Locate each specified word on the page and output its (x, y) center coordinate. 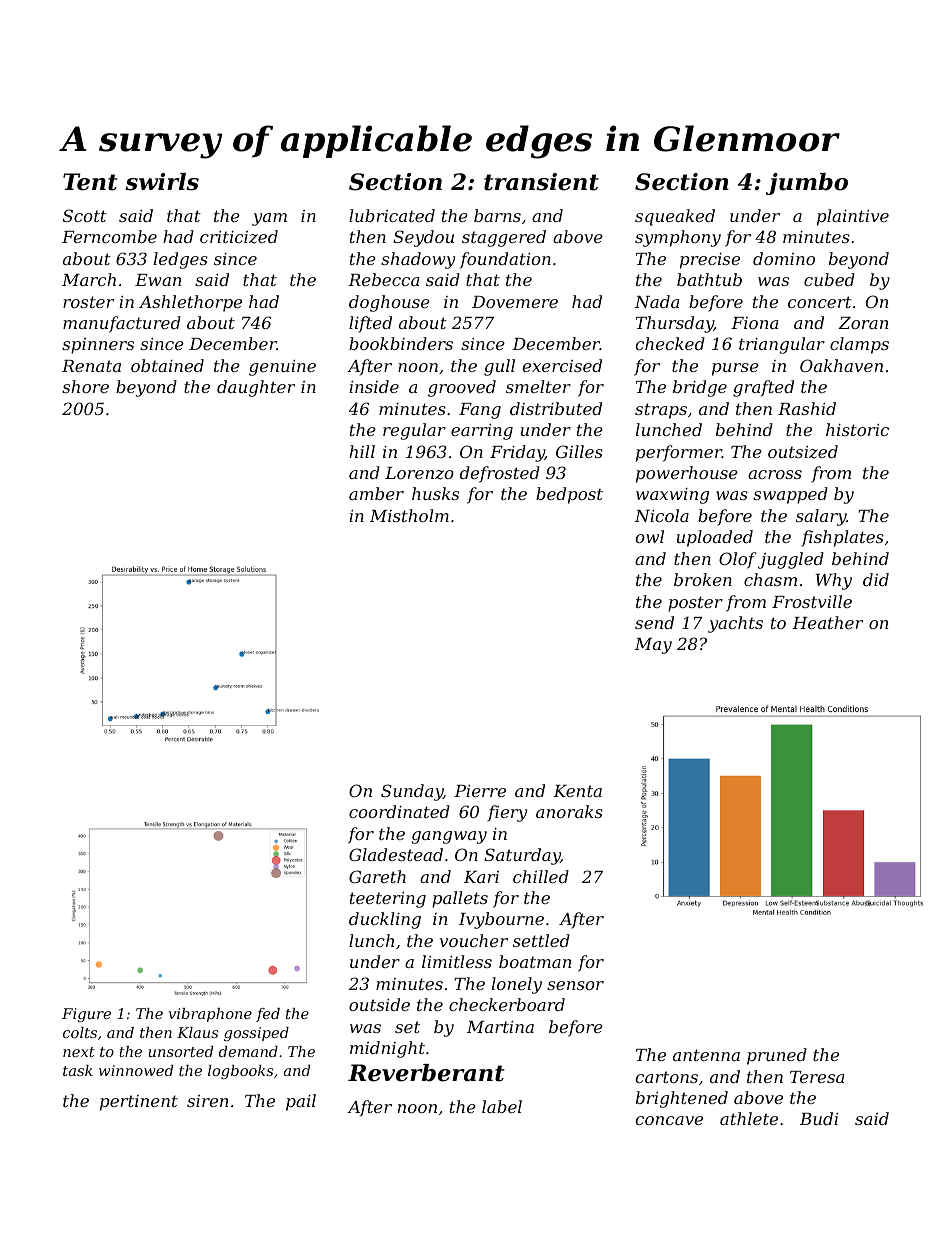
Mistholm (409, 515)
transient (541, 182)
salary (821, 517)
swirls (162, 182)
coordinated (399, 811)
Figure (86, 1015)
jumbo (807, 184)
